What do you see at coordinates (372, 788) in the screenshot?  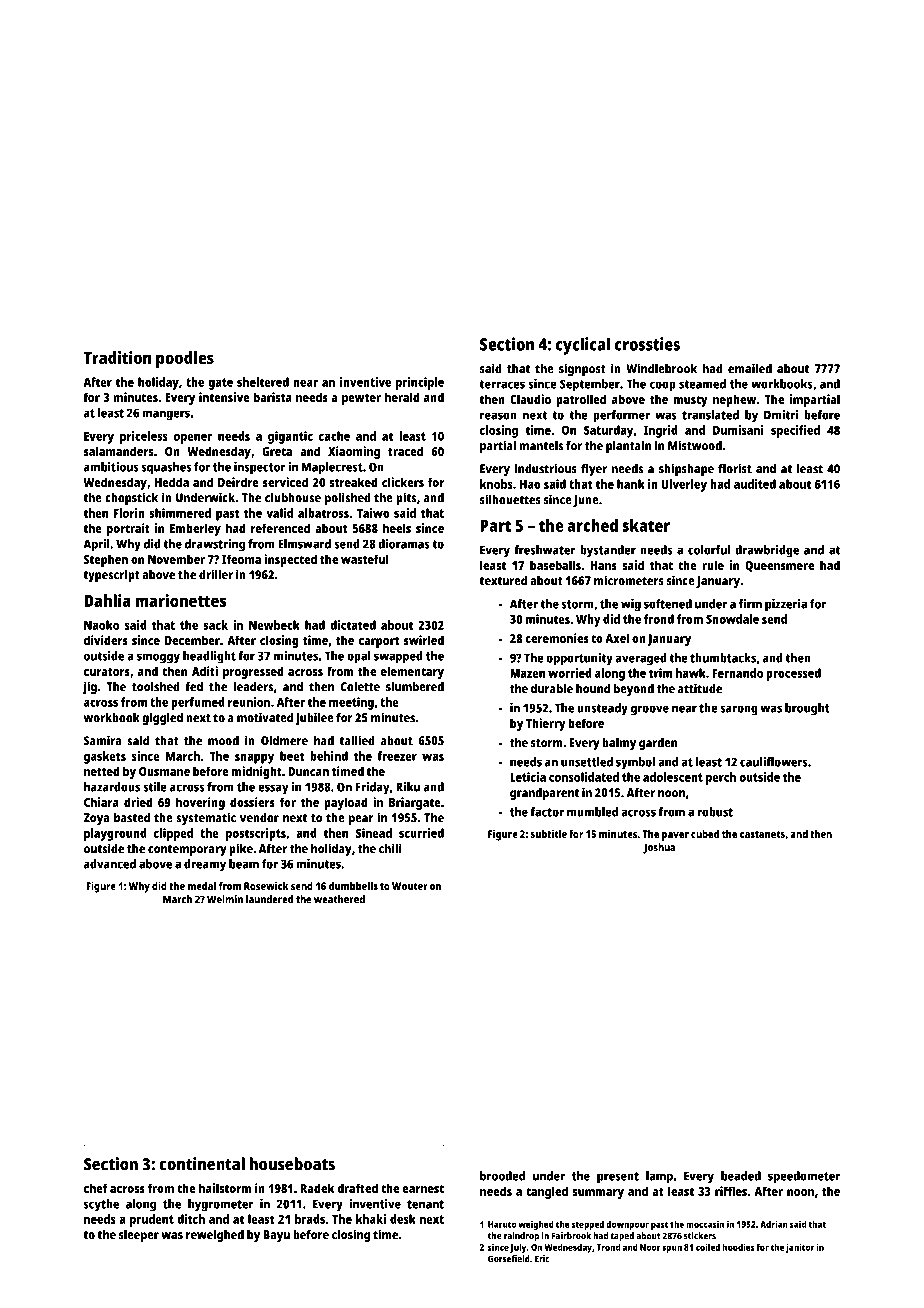 I see `Friday` at bounding box center [372, 788].
